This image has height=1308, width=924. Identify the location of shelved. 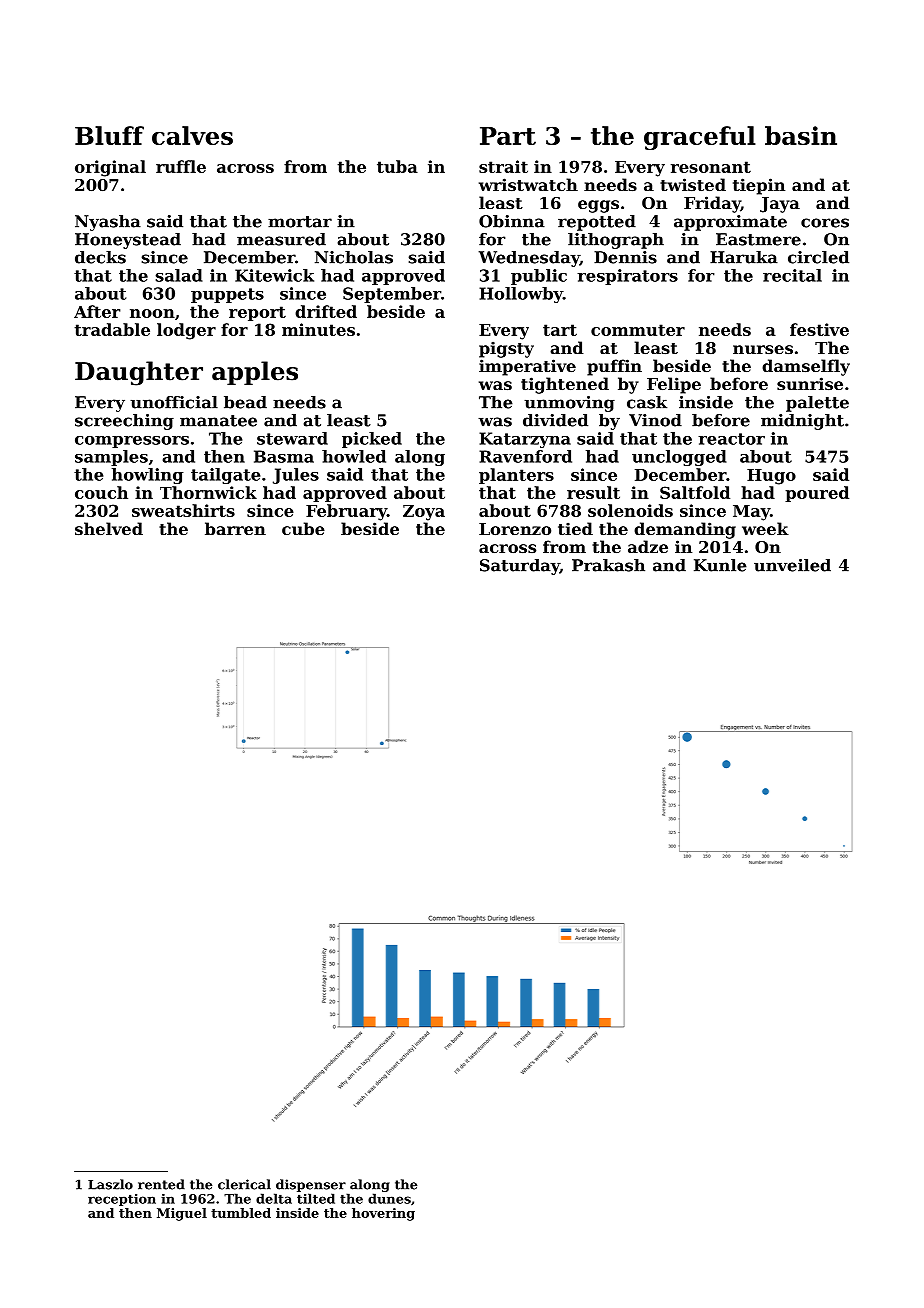
(109, 528).
